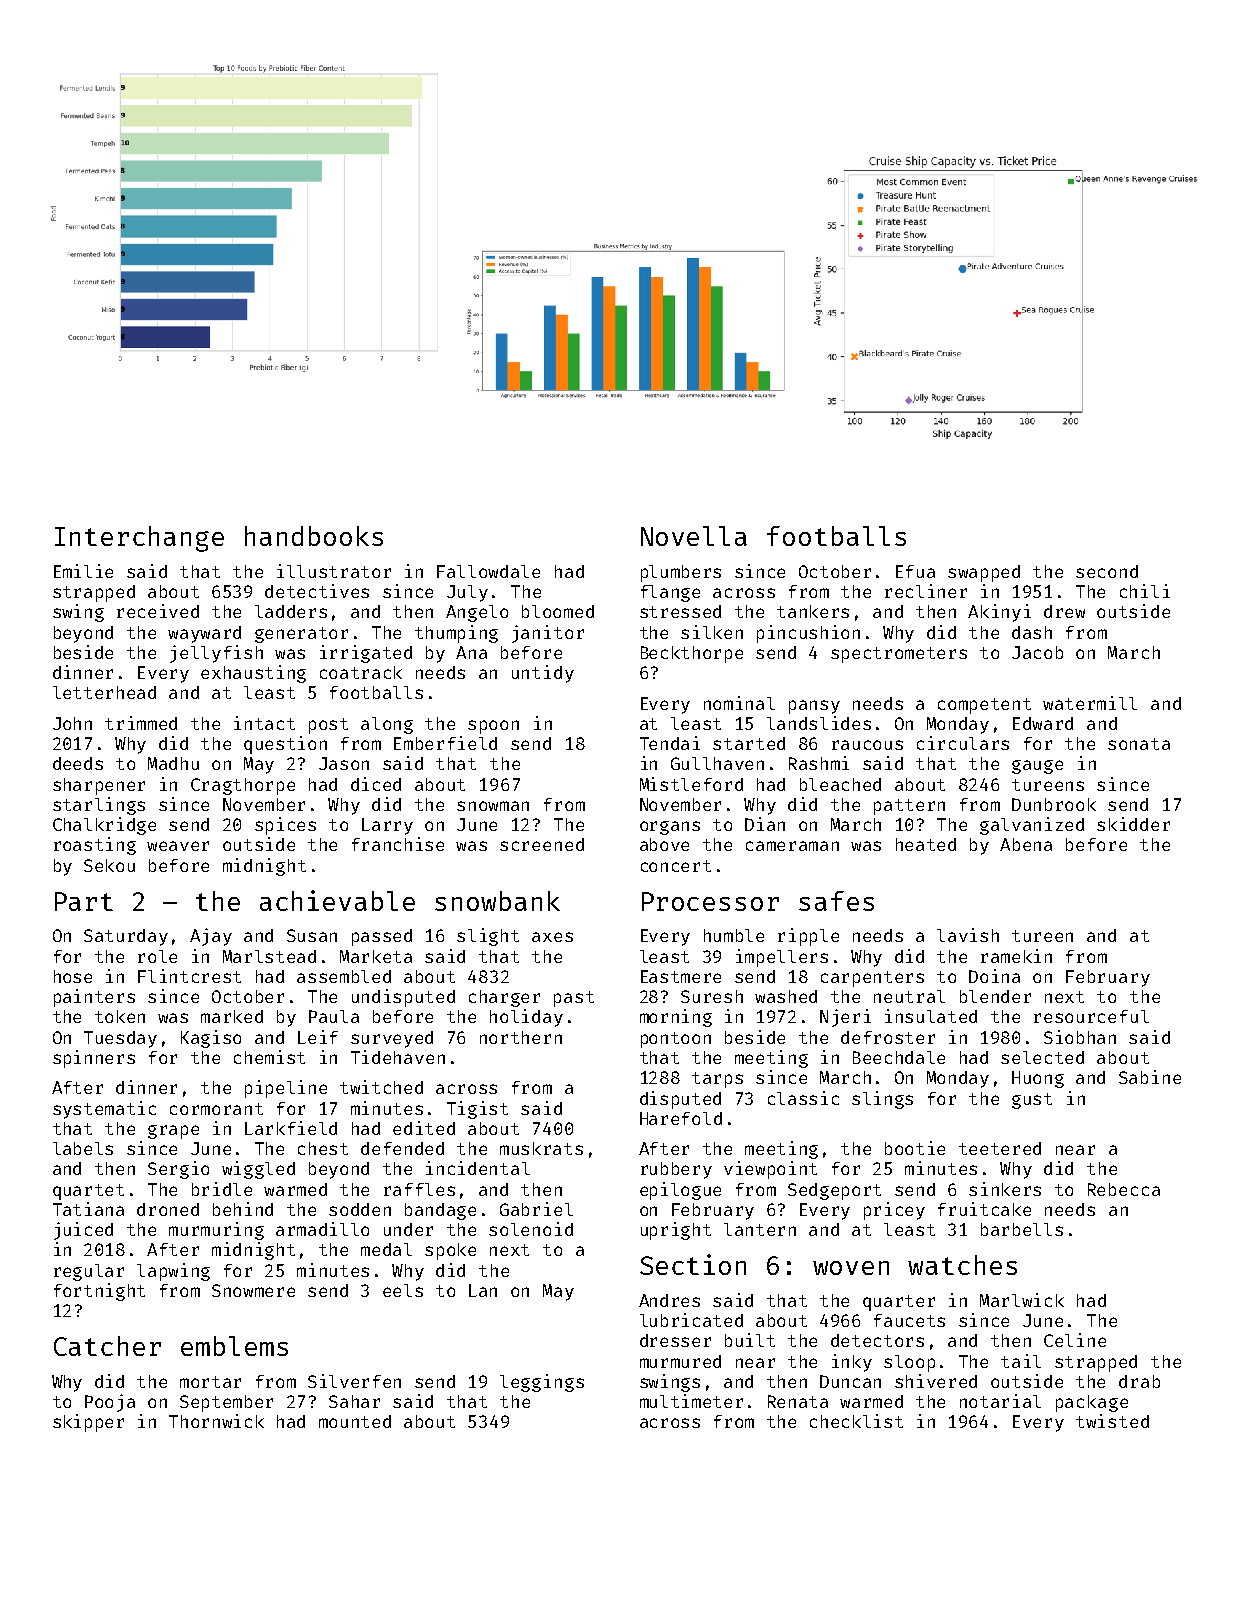 Image resolution: width=1243 pixels, height=1609 pixels. What do you see at coordinates (999, 613) in the page?
I see `Akinyi` at bounding box center [999, 613].
